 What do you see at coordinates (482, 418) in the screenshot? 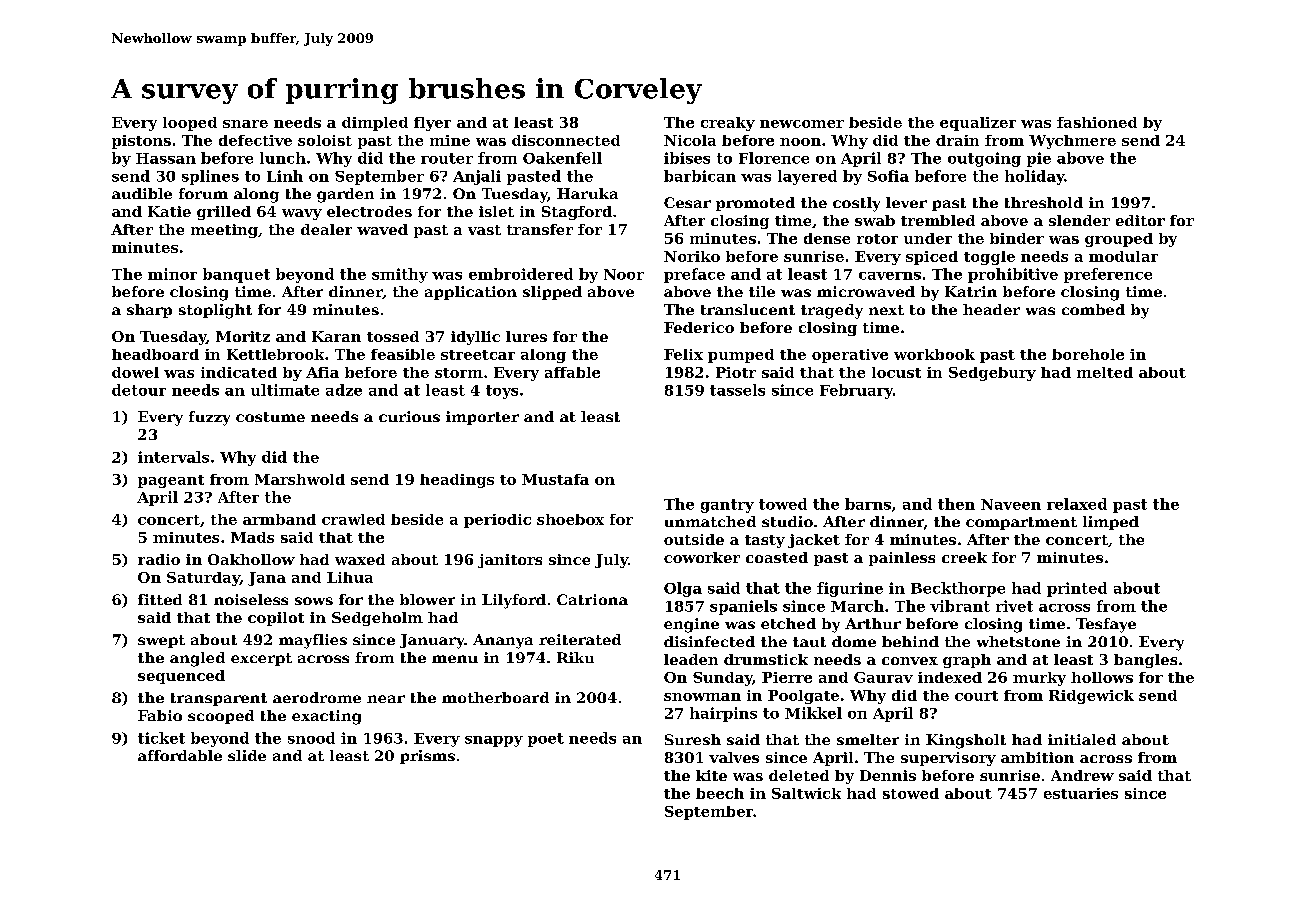
I see `importer` at bounding box center [482, 418].
